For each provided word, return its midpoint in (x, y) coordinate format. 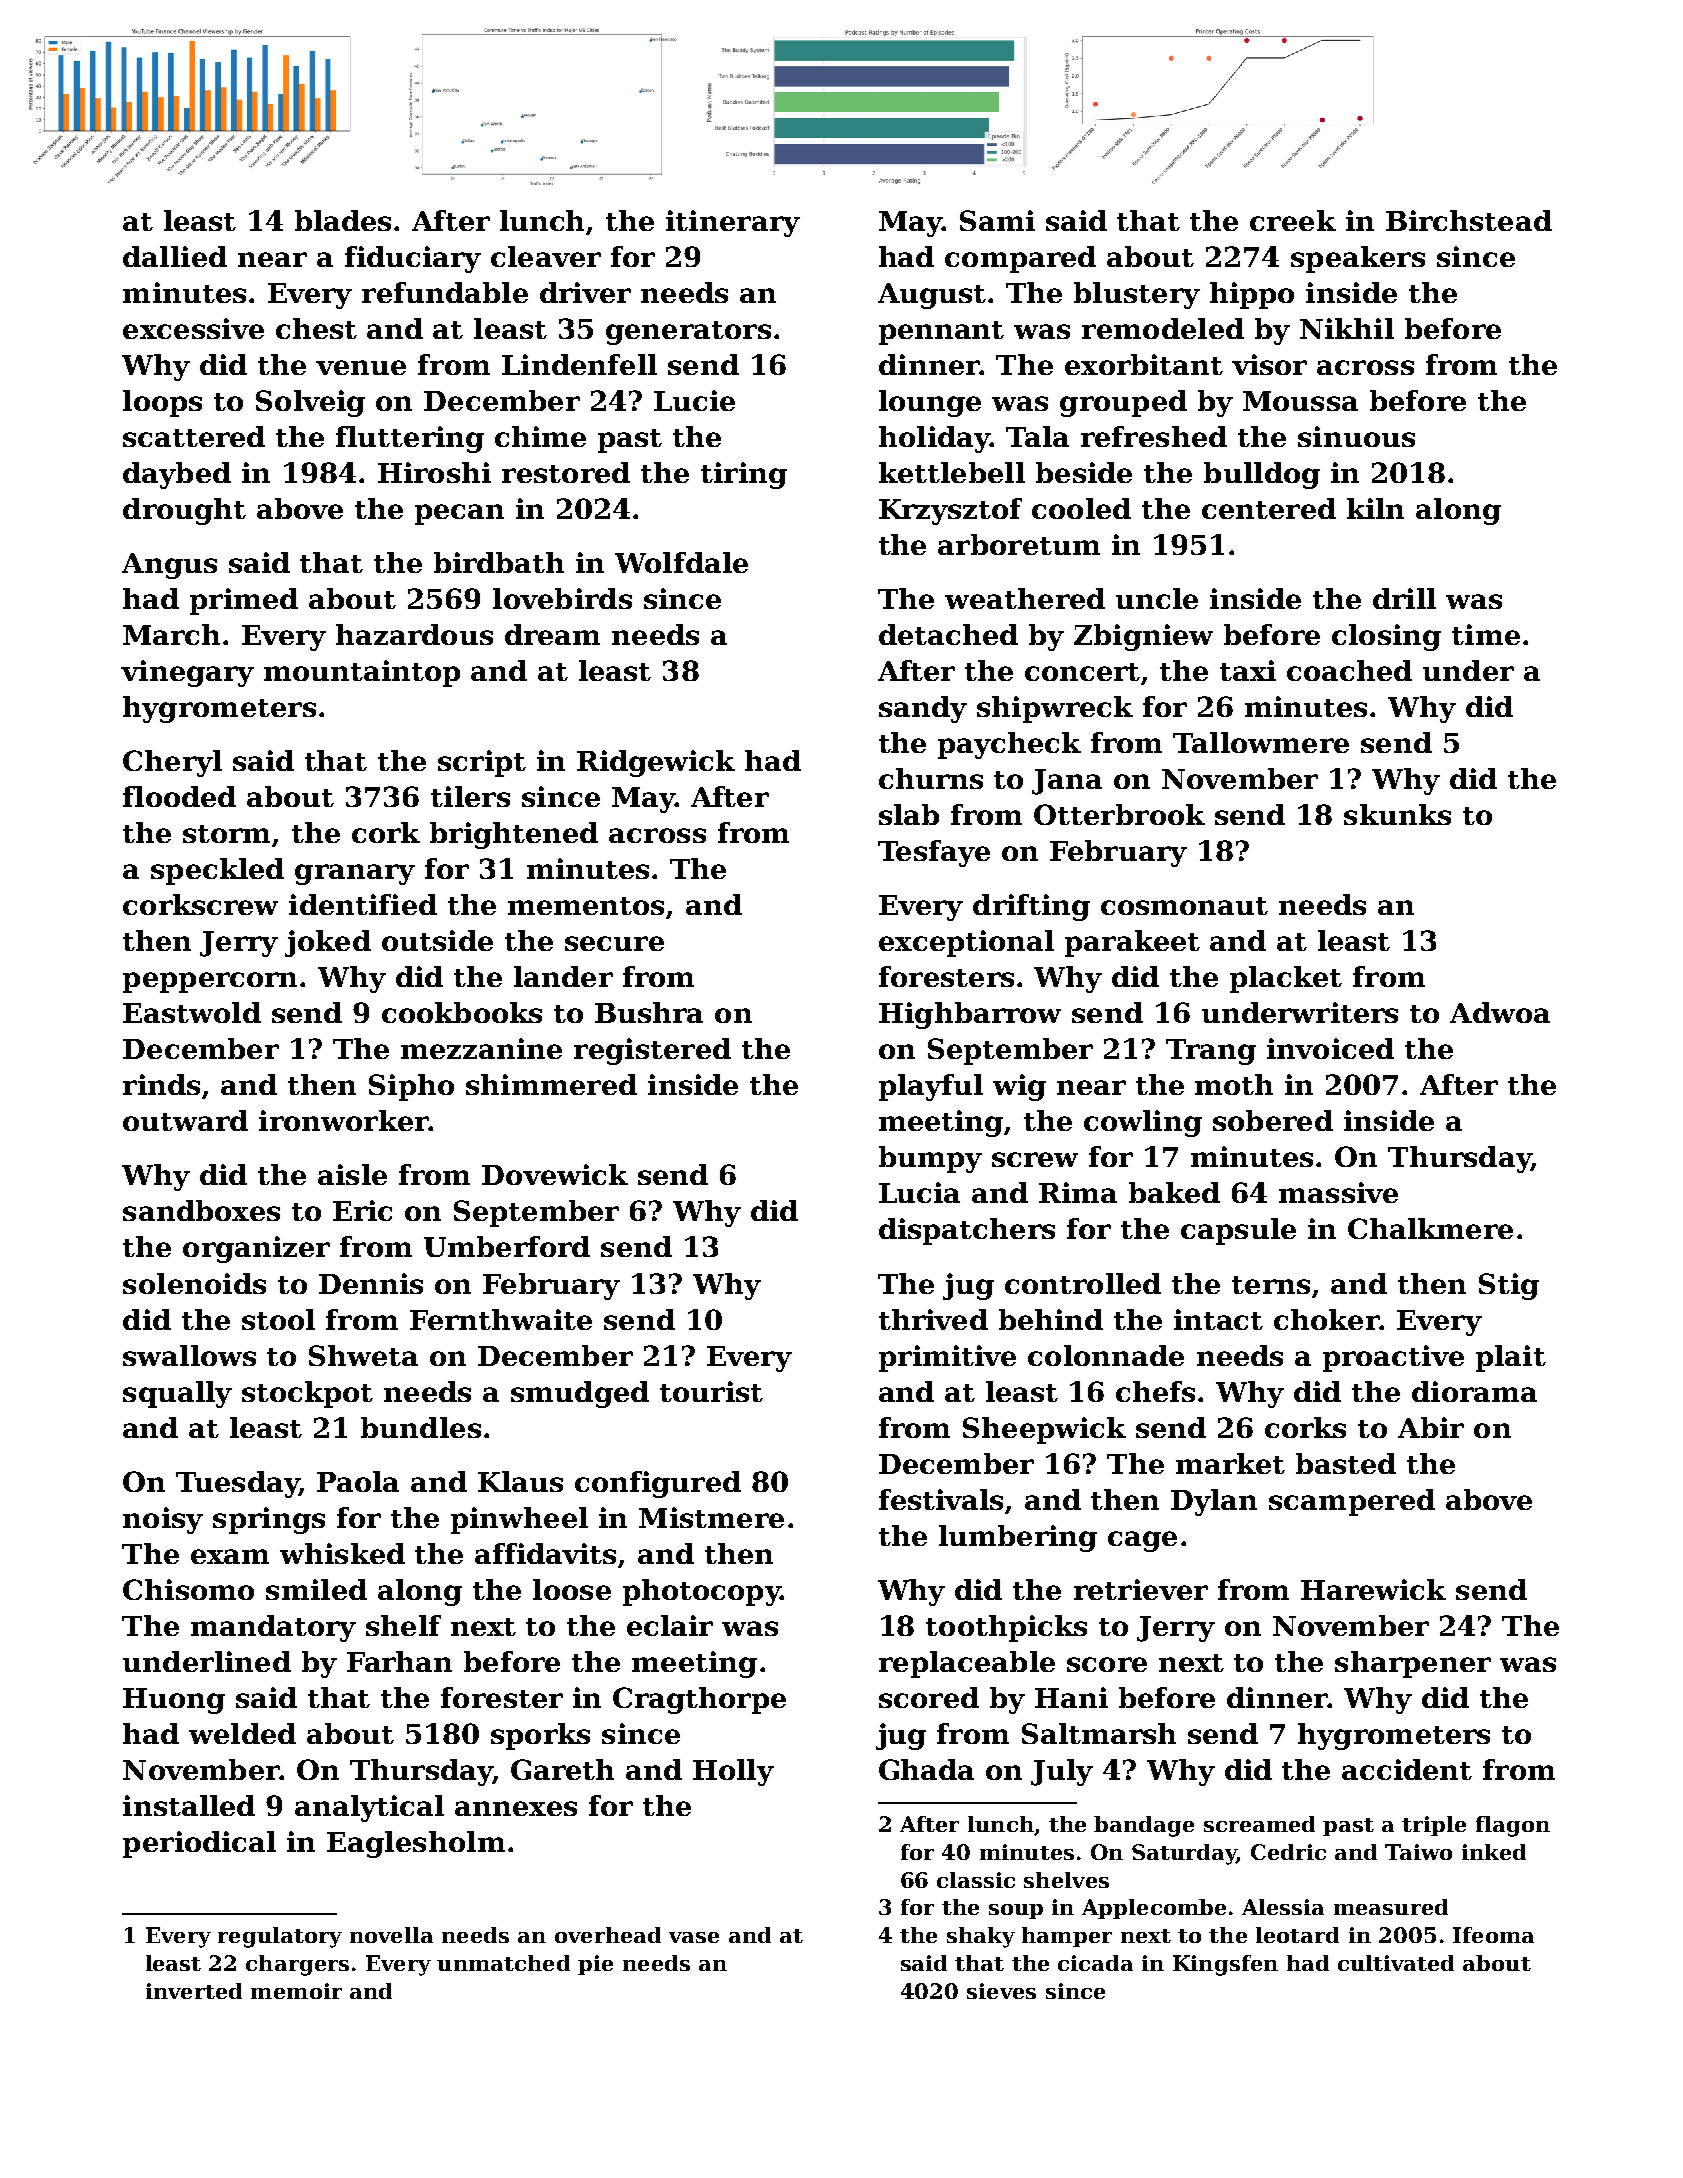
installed (189, 1805)
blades (343, 220)
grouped (1123, 403)
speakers (1358, 259)
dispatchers (967, 1231)
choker (1326, 1319)
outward (185, 1120)
